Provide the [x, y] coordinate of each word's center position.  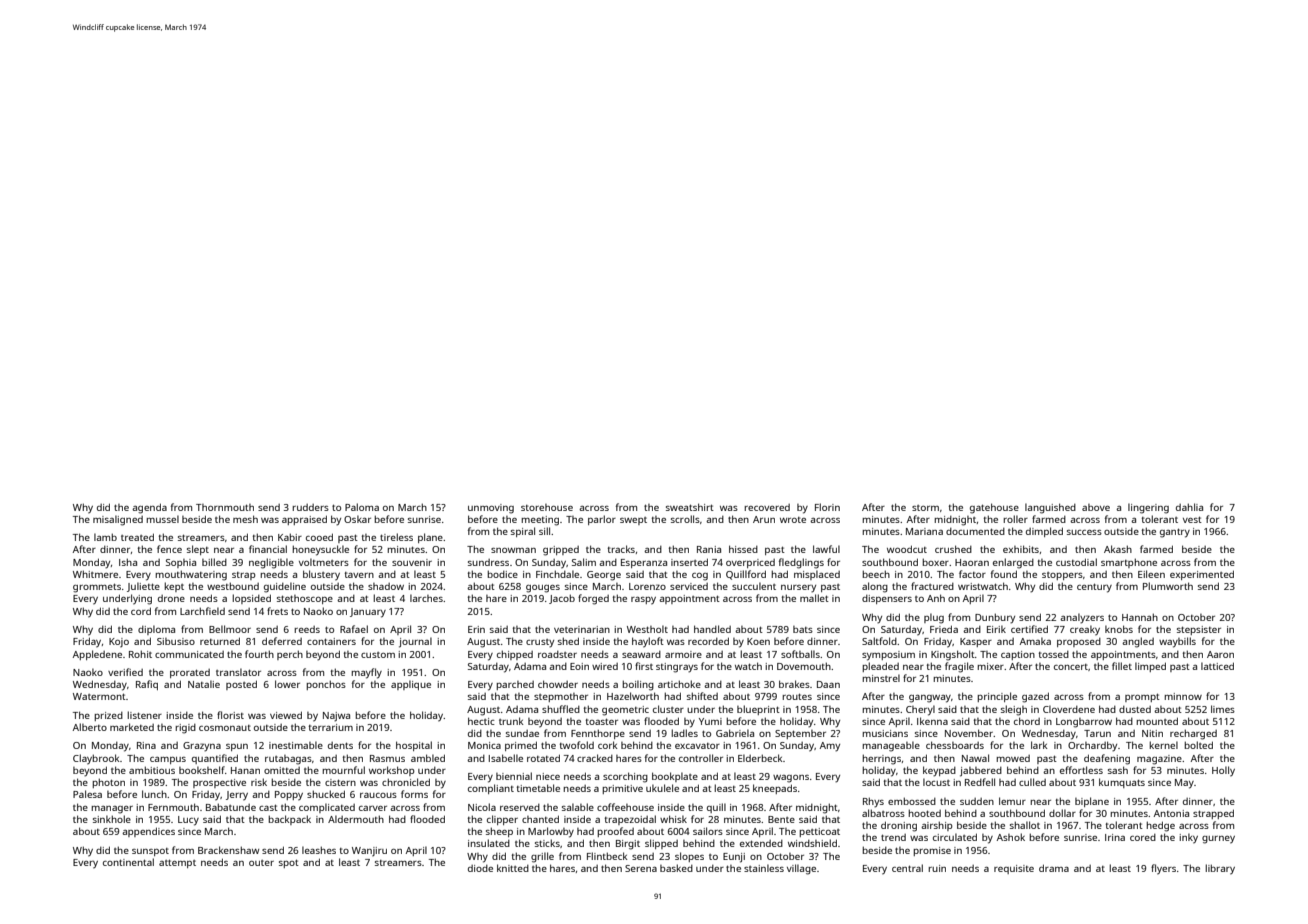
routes [797, 696]
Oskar [357, 519]
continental [128, 862]
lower [287, 684]
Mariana [924, 531]
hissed [743, 549]
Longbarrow [1084, 723]
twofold [577, 745]
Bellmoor [230, 629]
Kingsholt [953, 655]
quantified [215, 759]
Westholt [647, 629]
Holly [1223, 771]
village [801, 869]
